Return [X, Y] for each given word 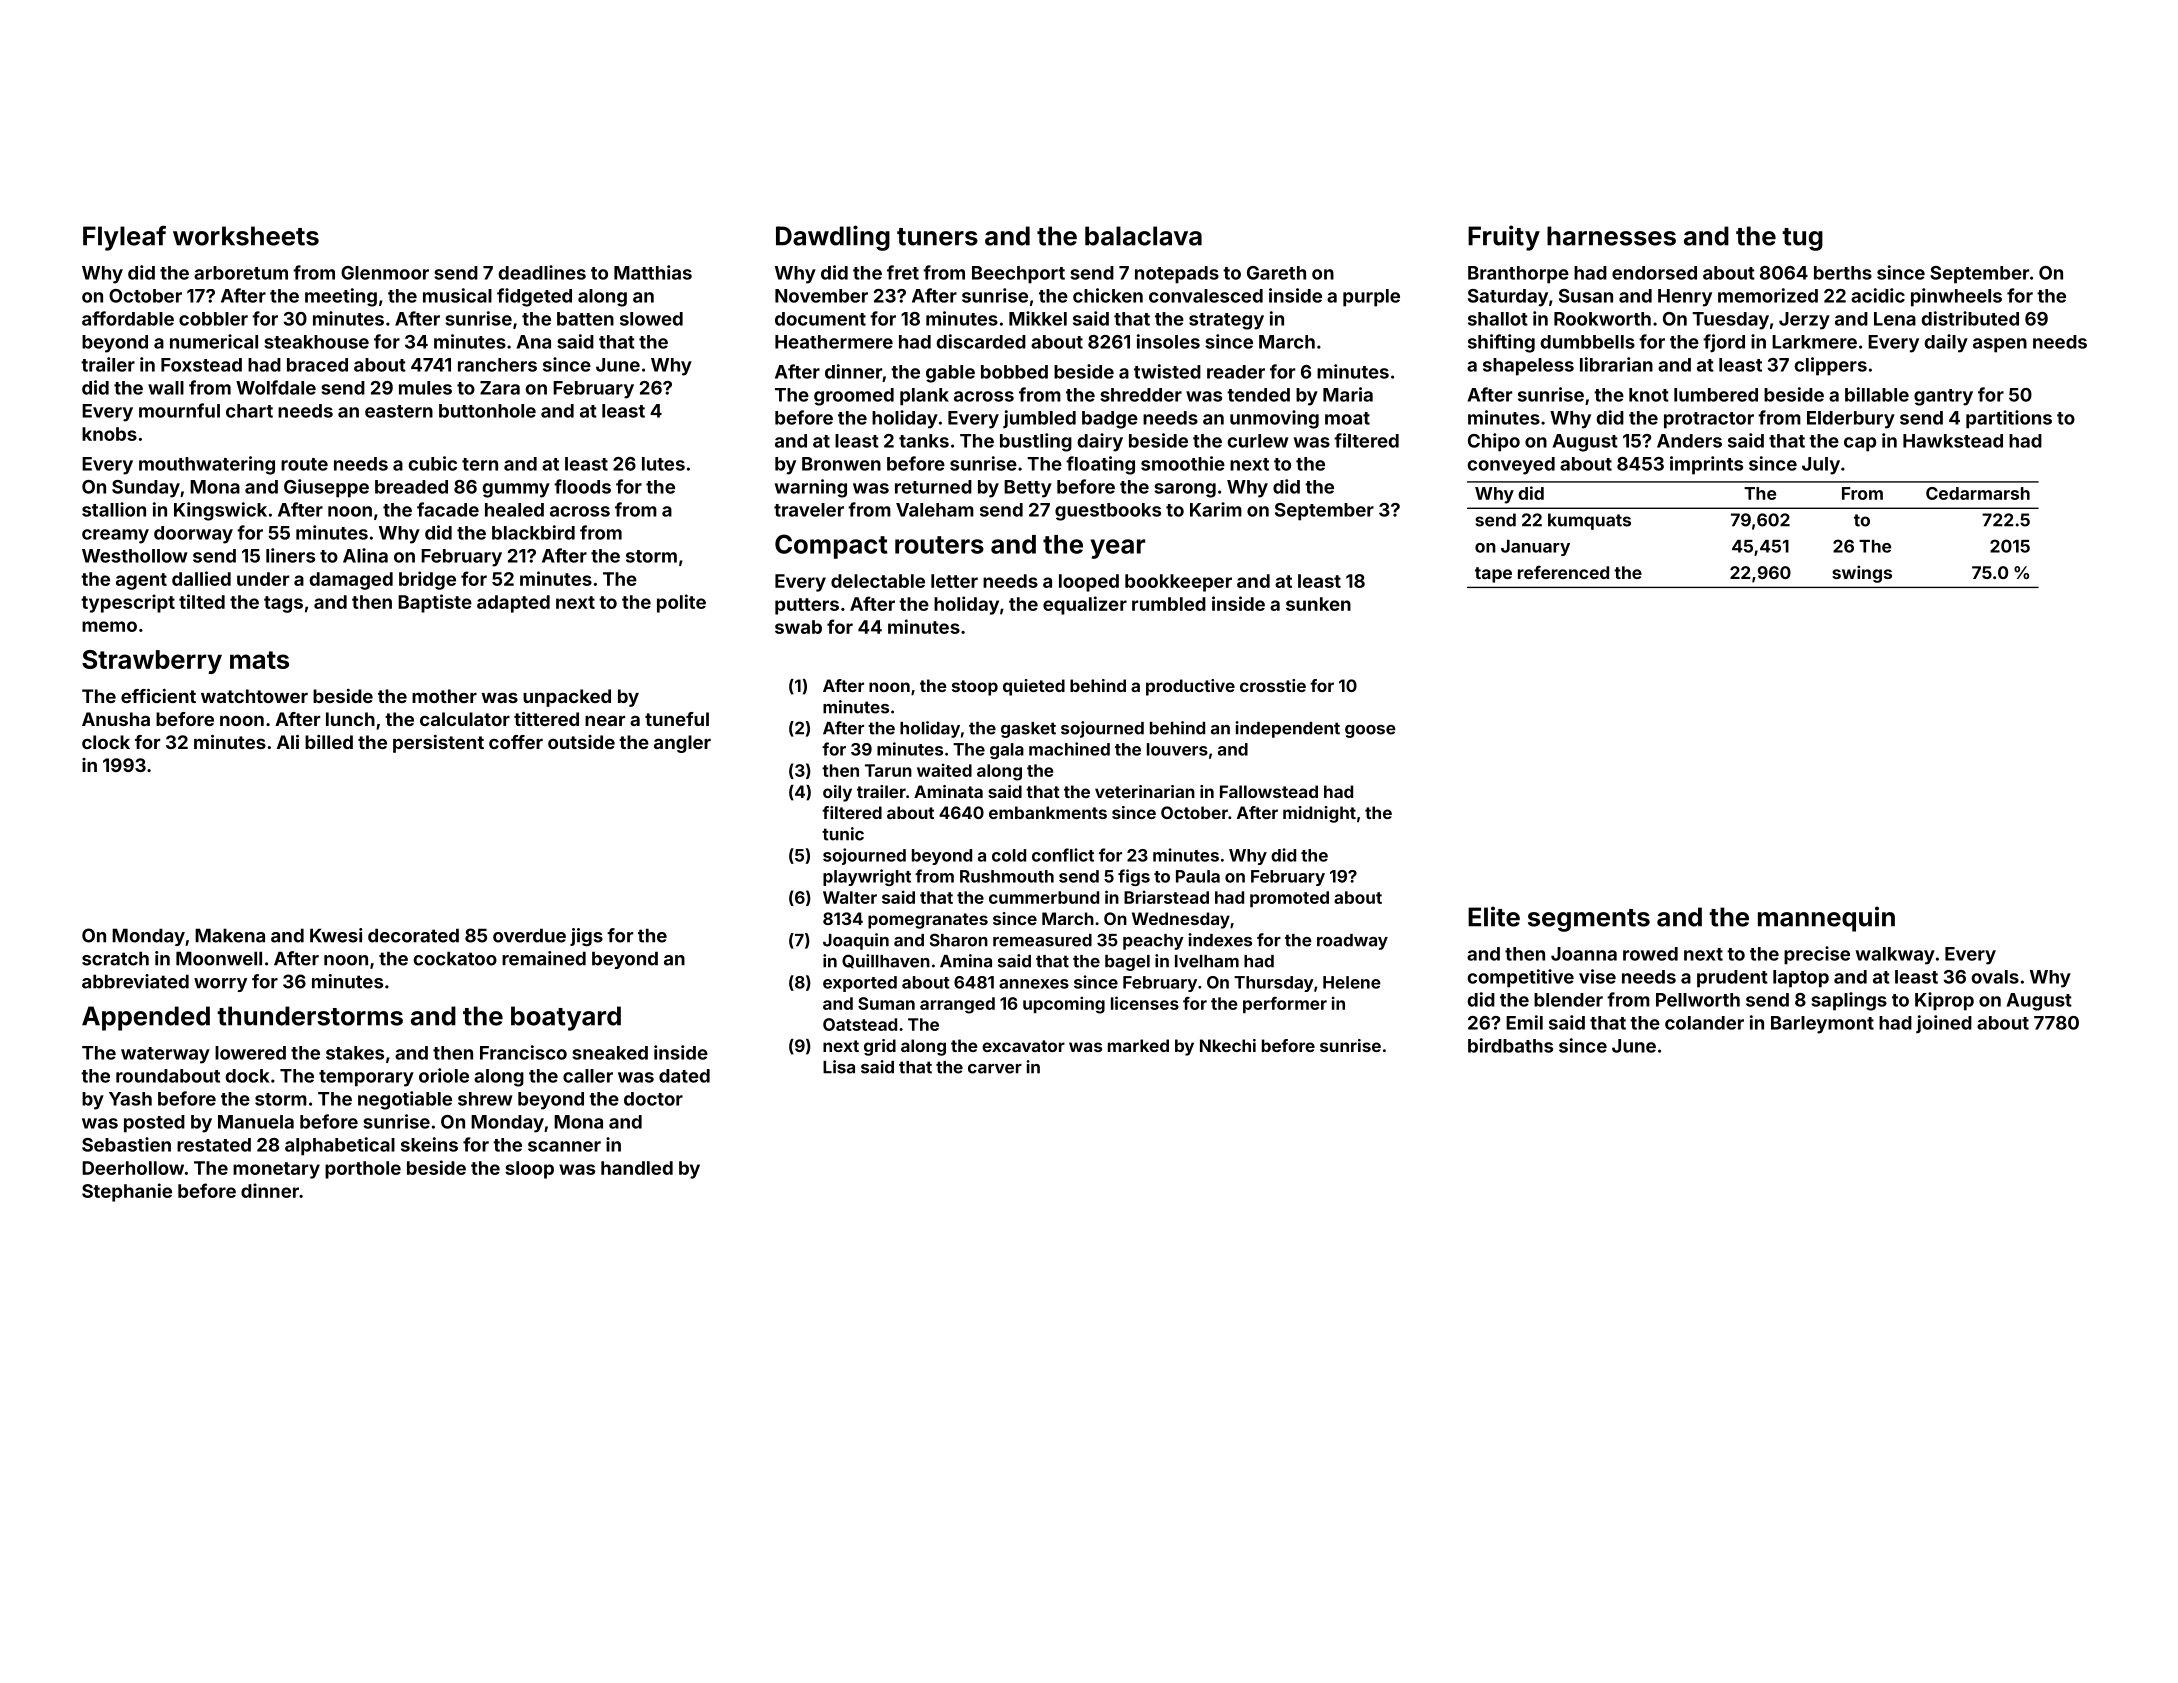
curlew [1258, 441]
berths [1843, 273]
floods [582, 486]
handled [637, 1168]
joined [1944, 1024]
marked [1138, 1045]
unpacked [567, 698]
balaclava [1143, 236]
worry [220, 985]
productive [1190, 687]
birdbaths [1510, 1045]
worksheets [246, 236]
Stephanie [127, 1192]
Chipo [1494, 442]
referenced [1563, 572]
